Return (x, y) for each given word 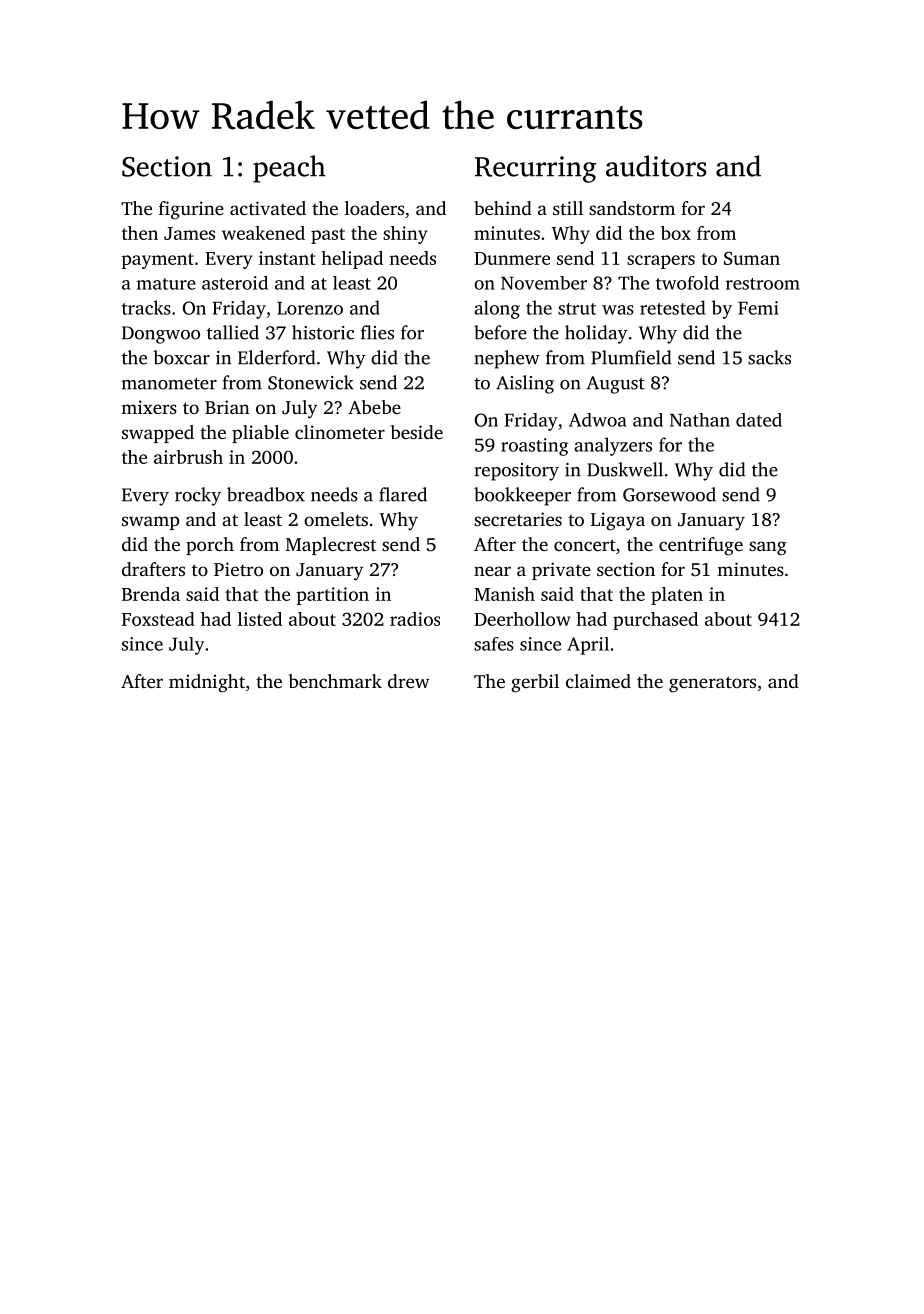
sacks (769, 357)
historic (323, 332)
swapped (158, 434)
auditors (656, 166)
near (492, 571)
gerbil (535, 683)
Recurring (536, 169)
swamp (150, 523)
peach (289, 169)
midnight (207, 683)
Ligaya (618, 521)
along (497, 309)
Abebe (374, 407)
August (616, 385)
